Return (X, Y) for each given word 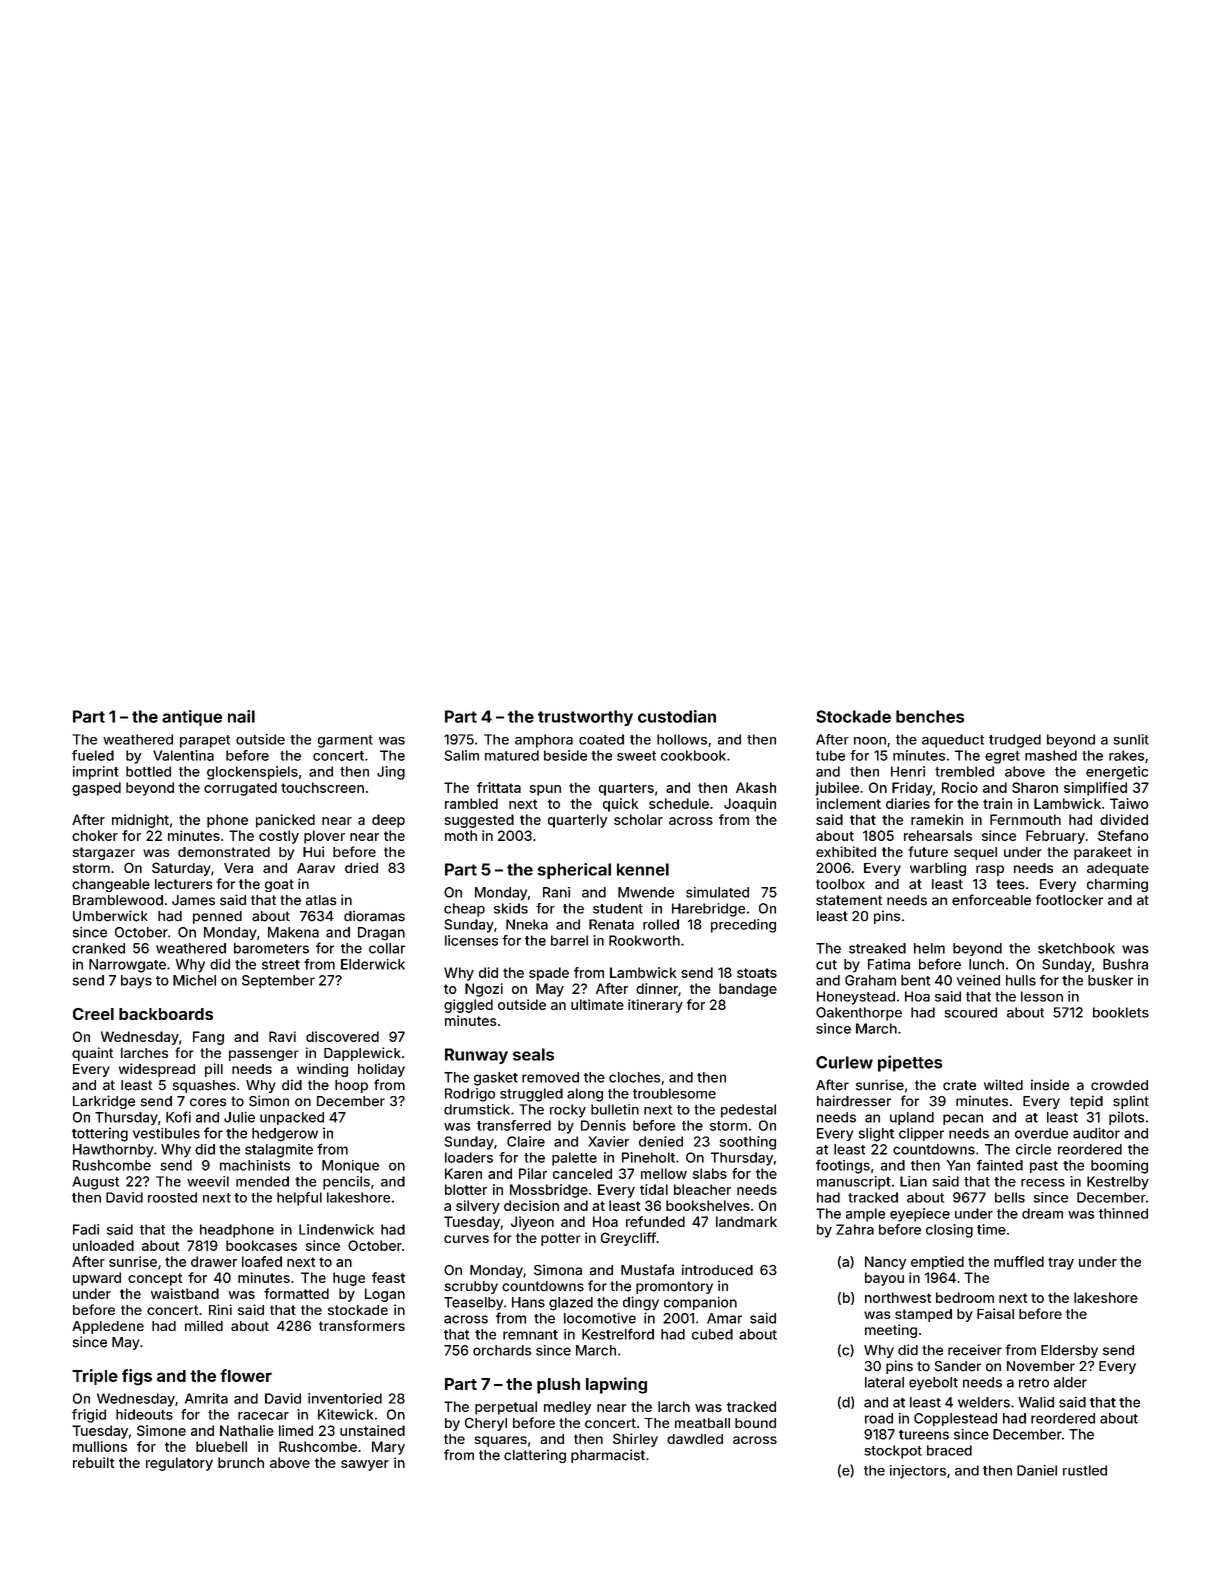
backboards (166, 1014)
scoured (971, 1012)
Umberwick (110, 916)
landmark (746, 1221)
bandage (748, 990)
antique (192, 718)
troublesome (674, 1093)
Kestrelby (1118, 1183)
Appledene (108, 1327)
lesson (1042, 996)
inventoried (345, 1398)
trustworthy (585, 718)
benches (930, 716)
